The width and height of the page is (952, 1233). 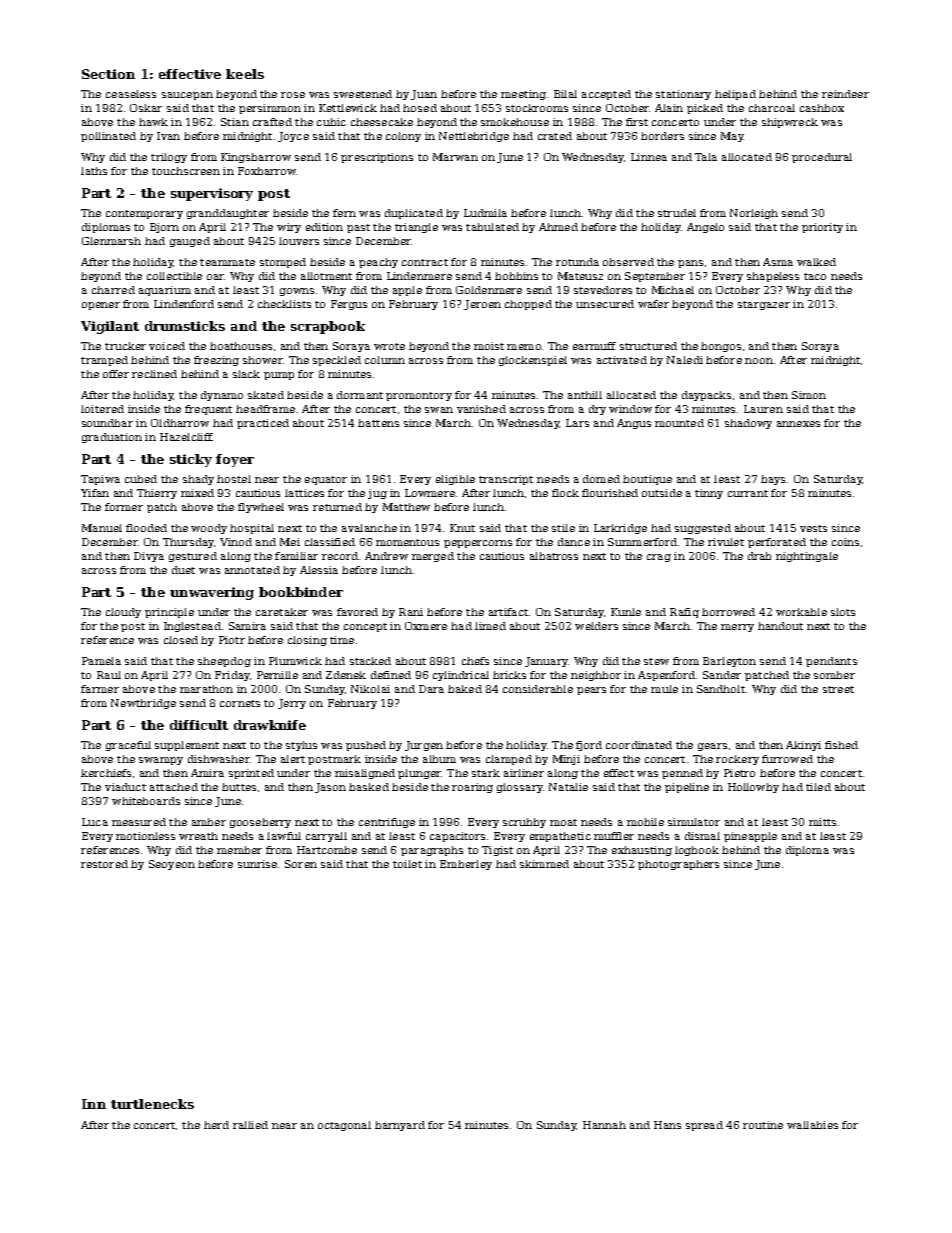 I want to click on Soren, so click(x=301, y=864).
